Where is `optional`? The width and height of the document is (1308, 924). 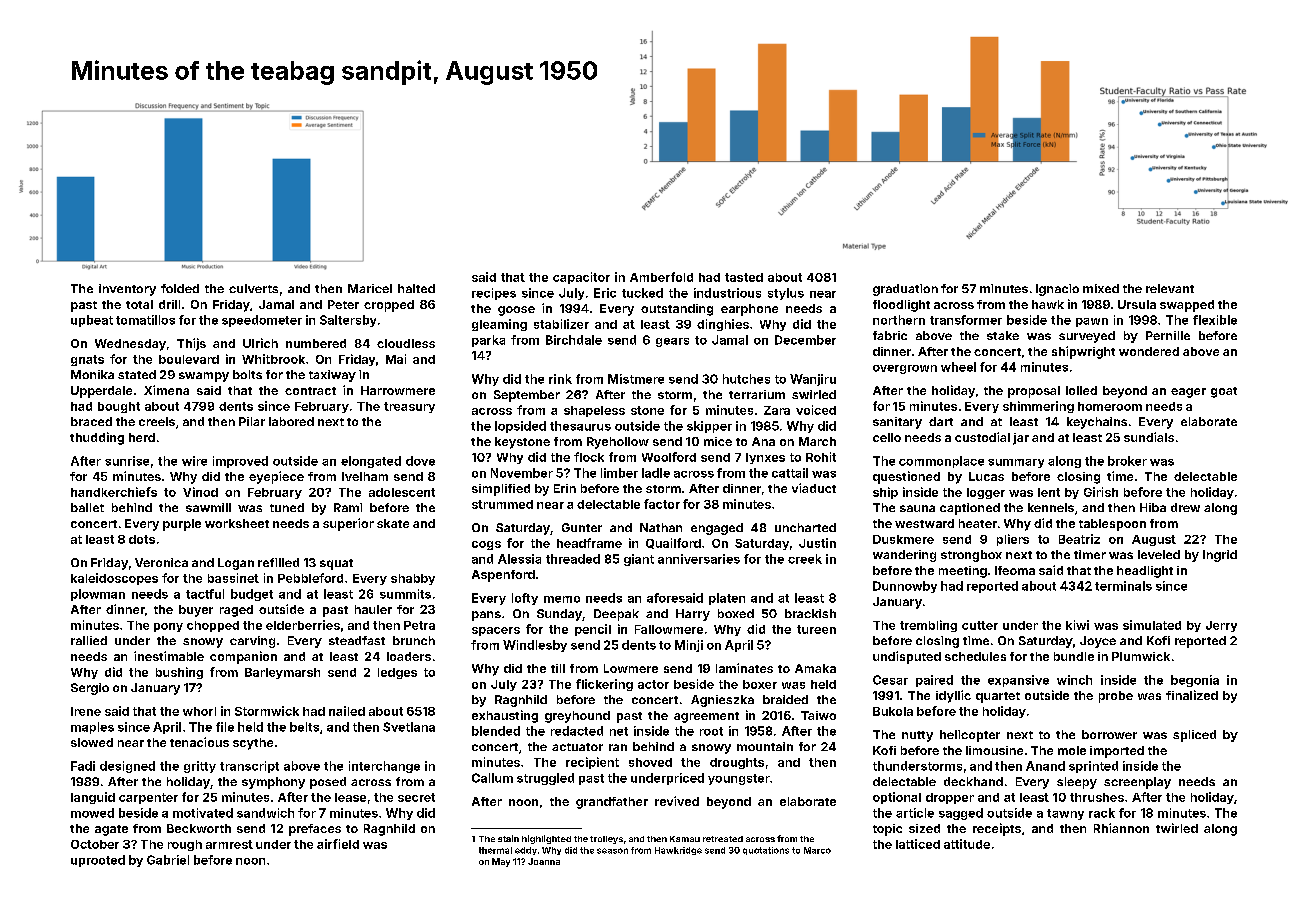
optional is located at coordinates (897, 798).
